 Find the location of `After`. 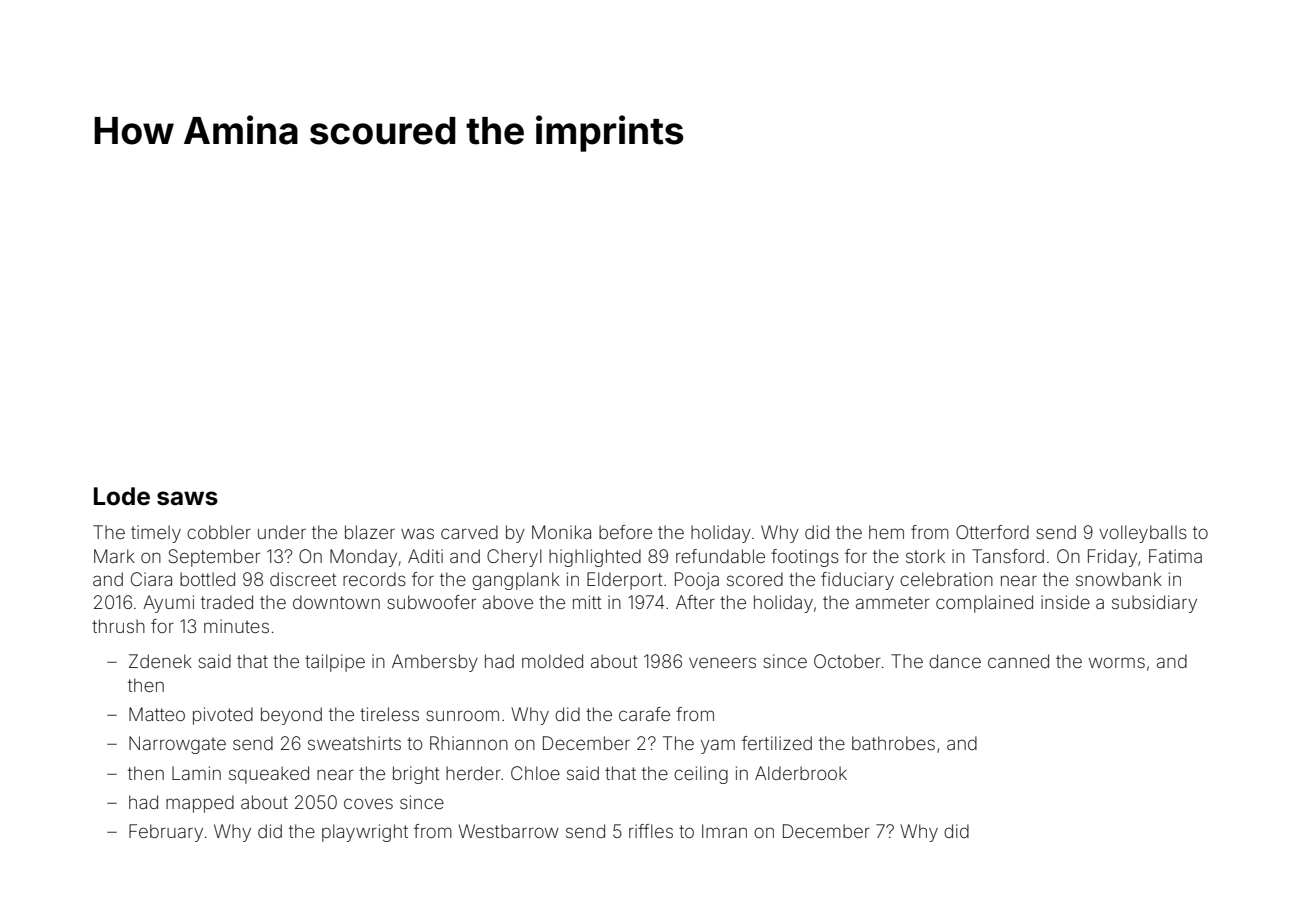

After is located at coordinates (695, 602).
